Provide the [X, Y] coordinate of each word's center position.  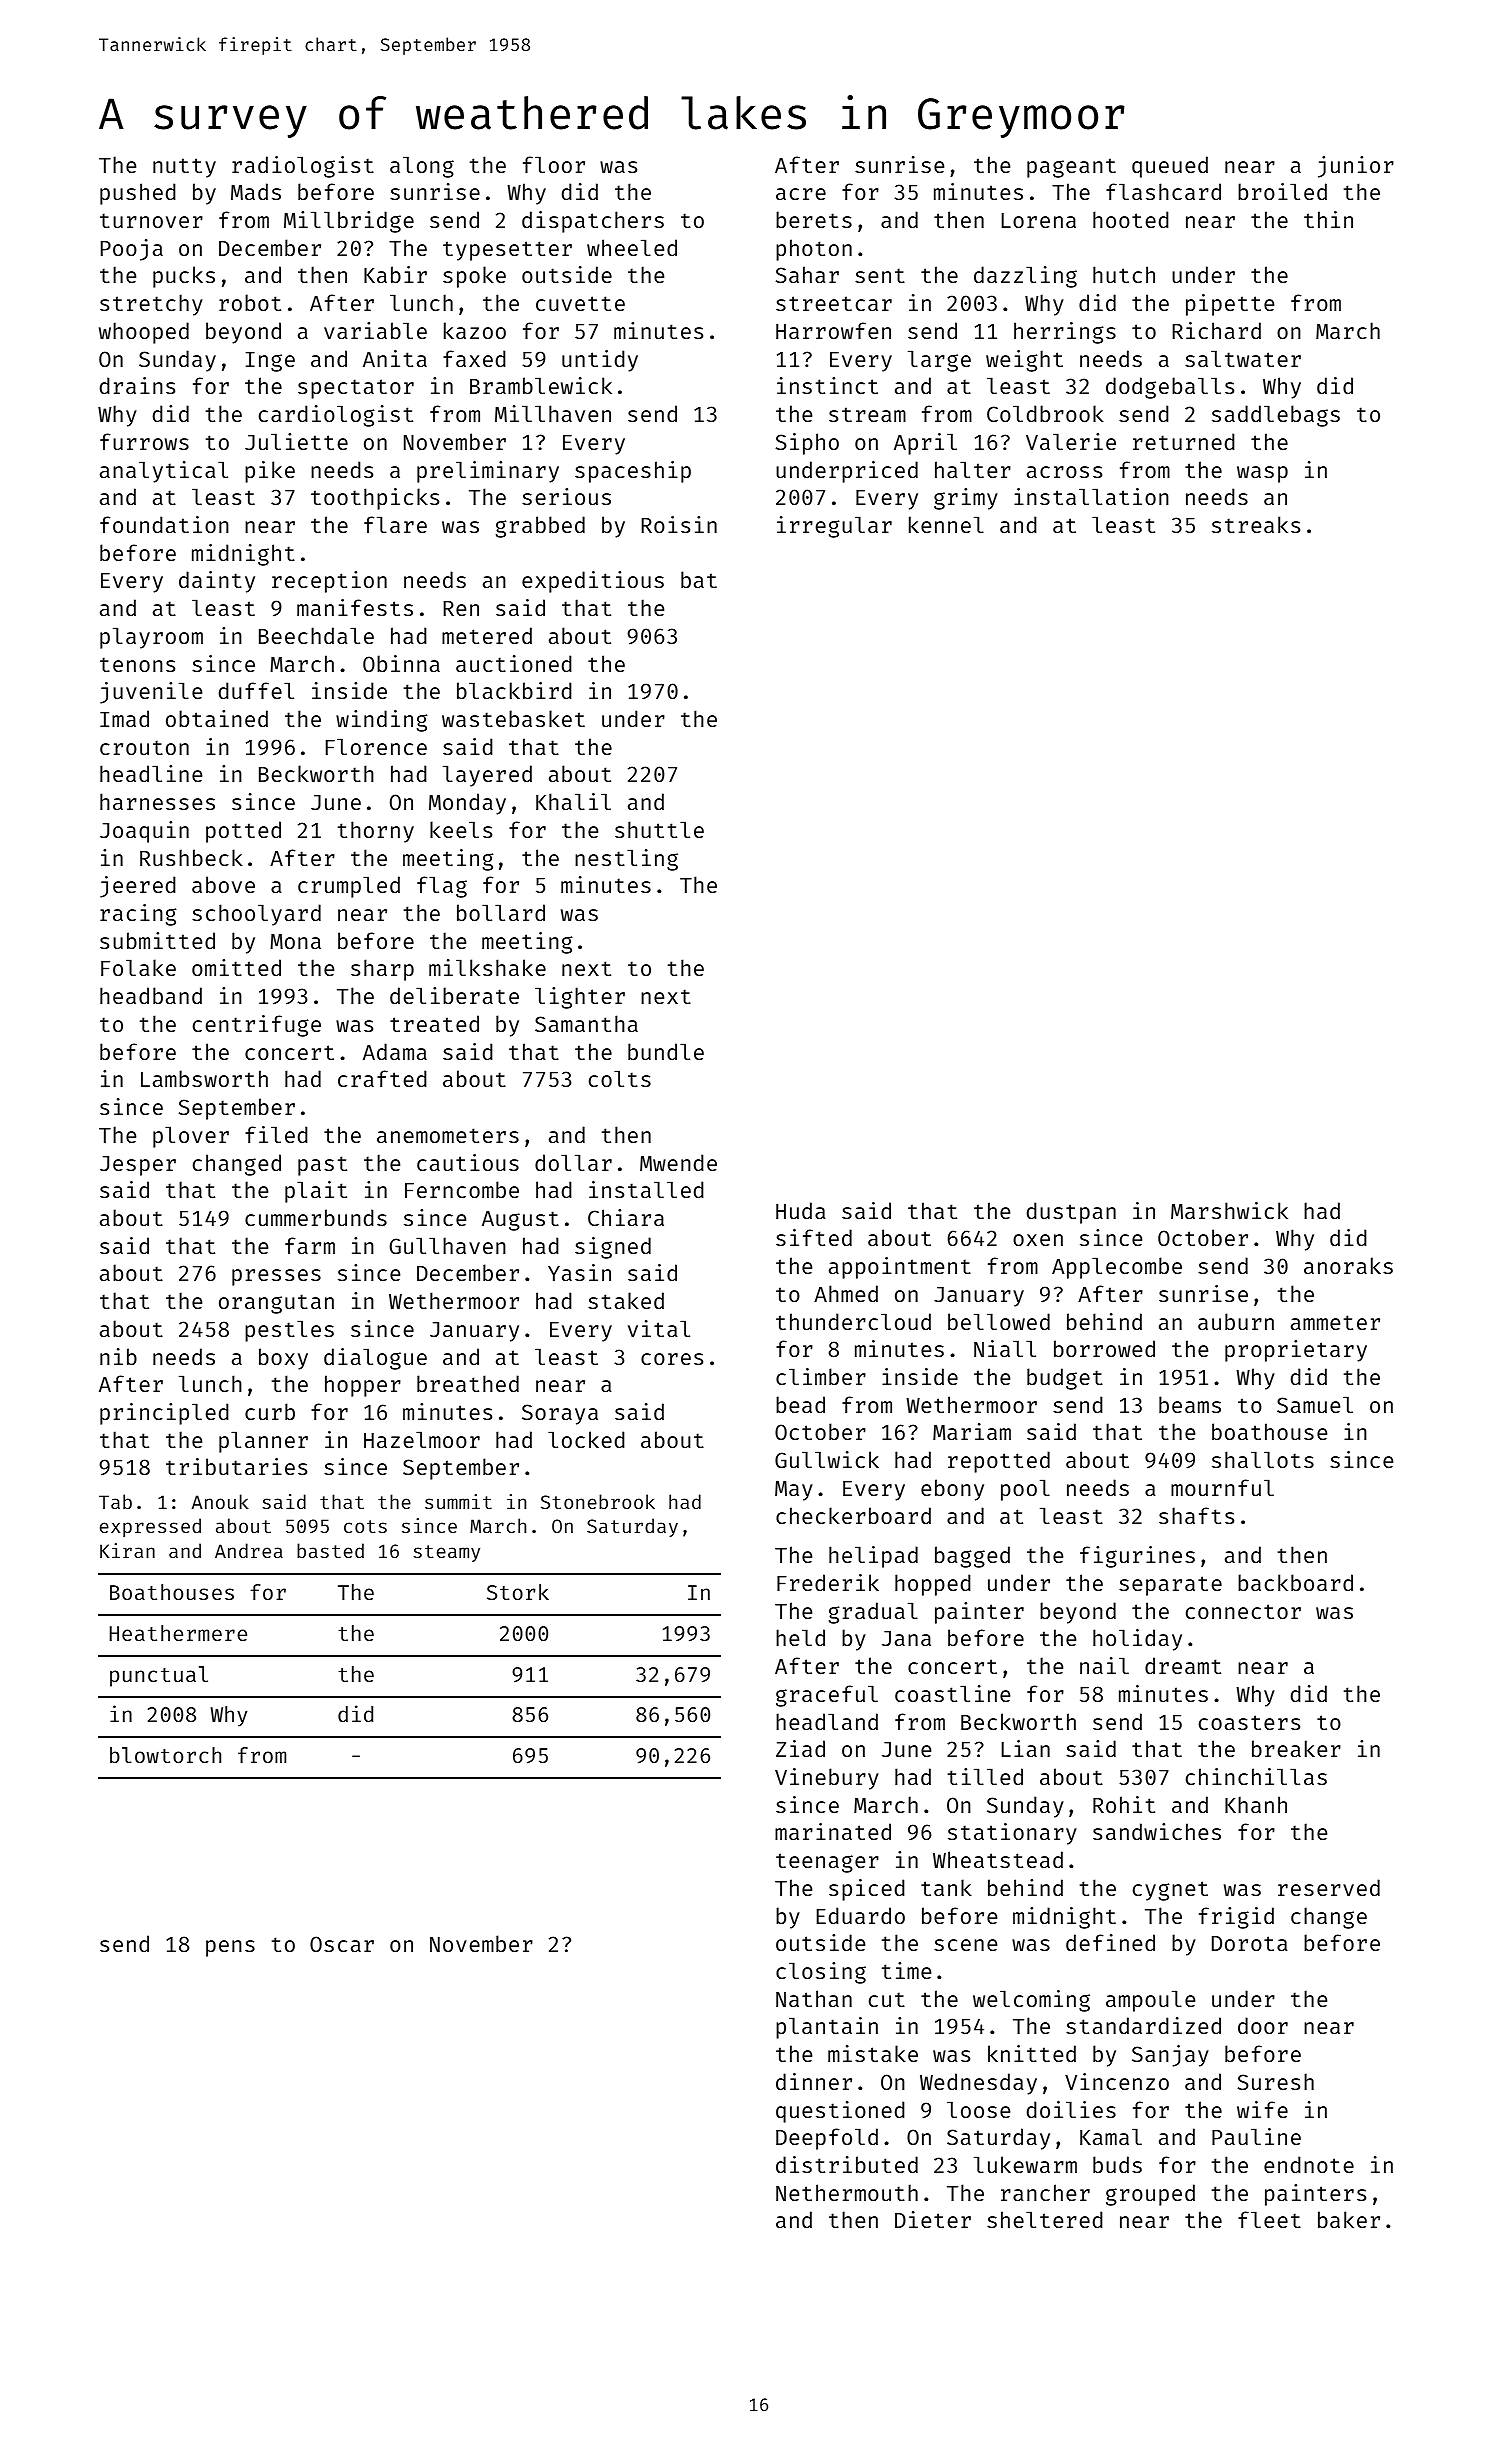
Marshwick [1229, 1210]
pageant [1071, 168]
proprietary [1296, 1351]
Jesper [138, 1166]
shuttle [659, 829]
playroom [151, 638]
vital [659, 1328]
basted [330, 1550]
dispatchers [593, 222]
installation [1091, 496]
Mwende [678, 1162]
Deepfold [827, 2139]
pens [230, 1948]
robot [250, 302]
